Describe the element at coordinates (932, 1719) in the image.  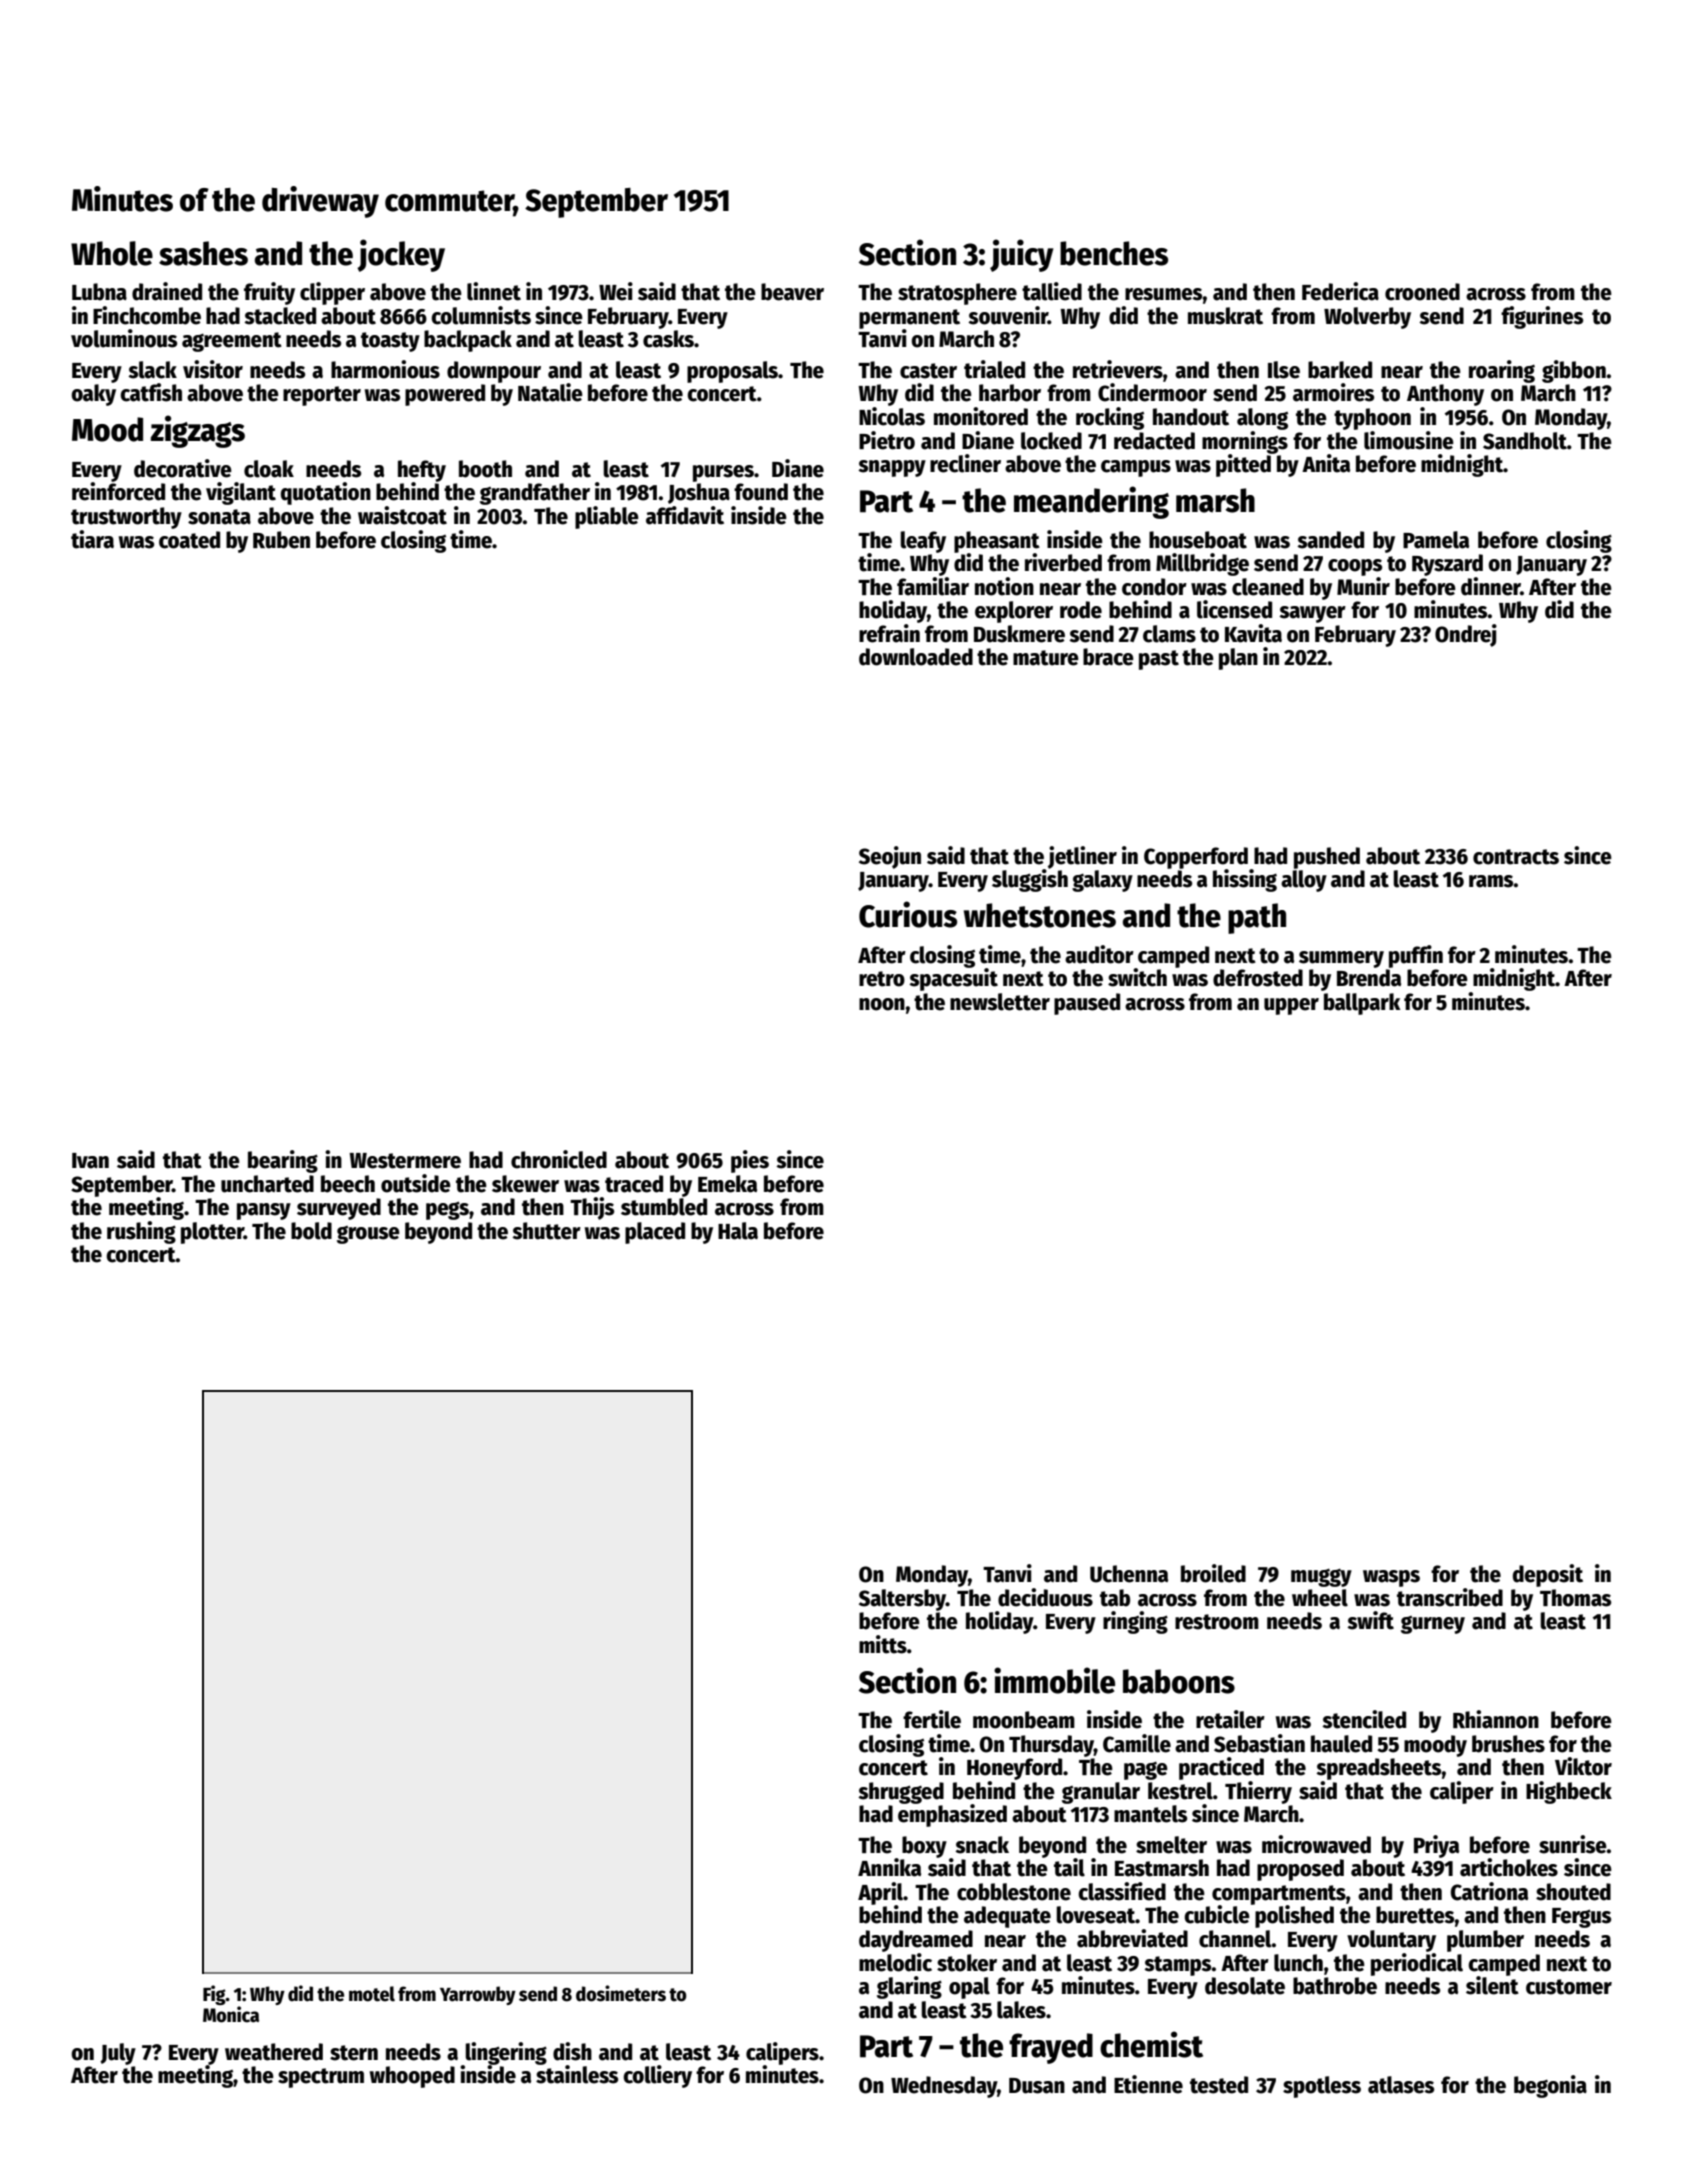
I see `fertile` at that location.
